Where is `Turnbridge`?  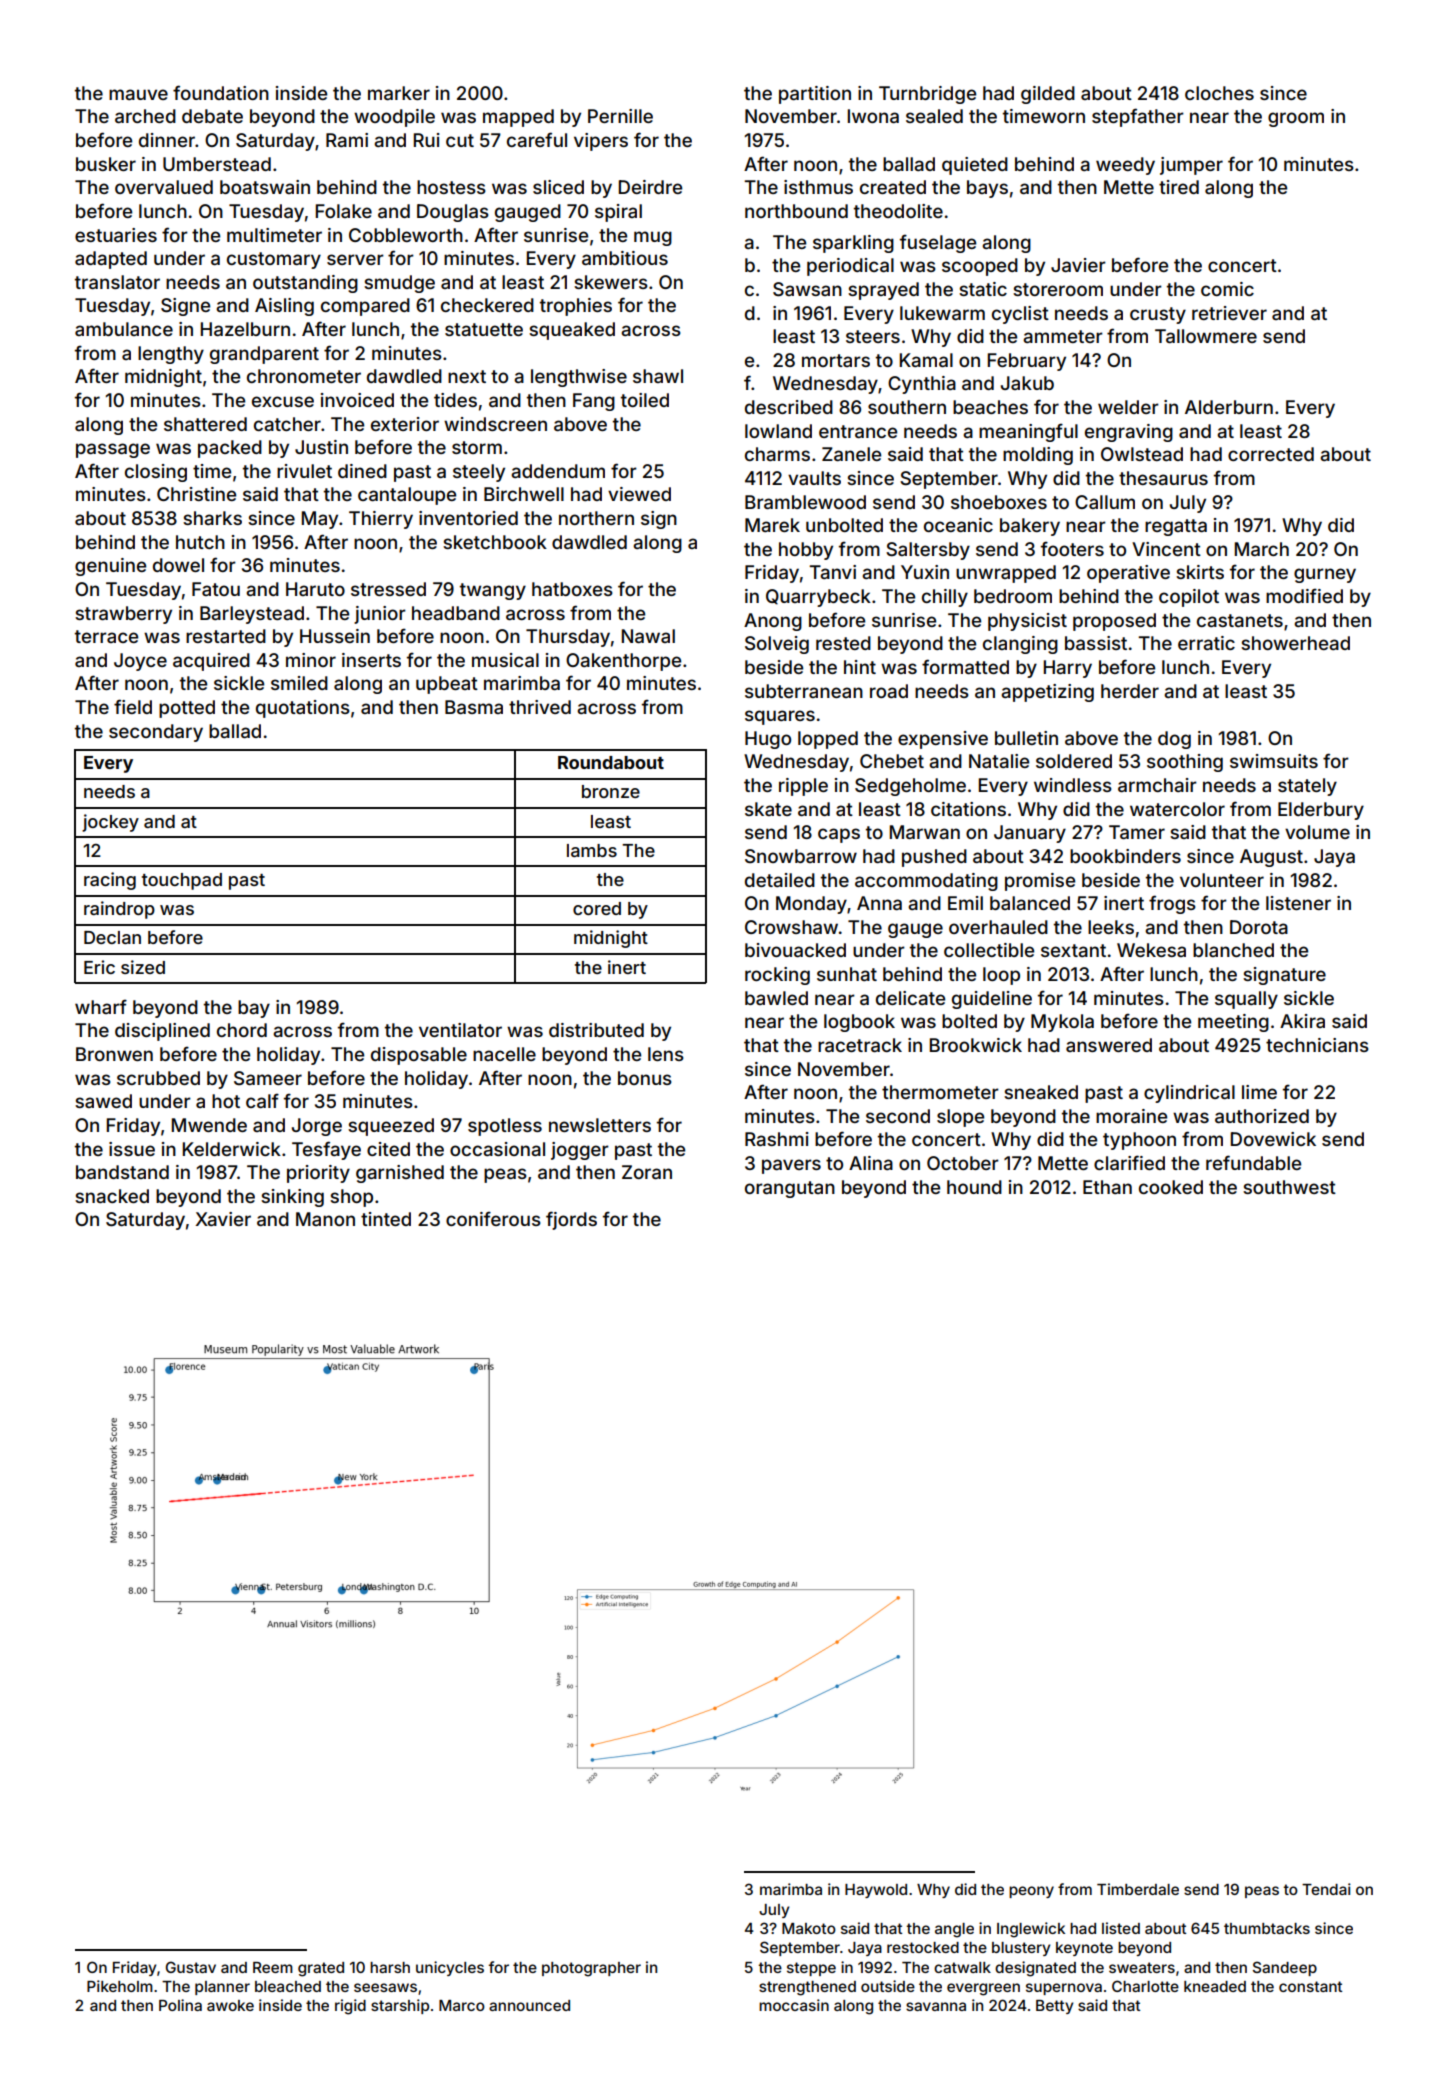 Turnbridge is located at coordinates (927, 95).
